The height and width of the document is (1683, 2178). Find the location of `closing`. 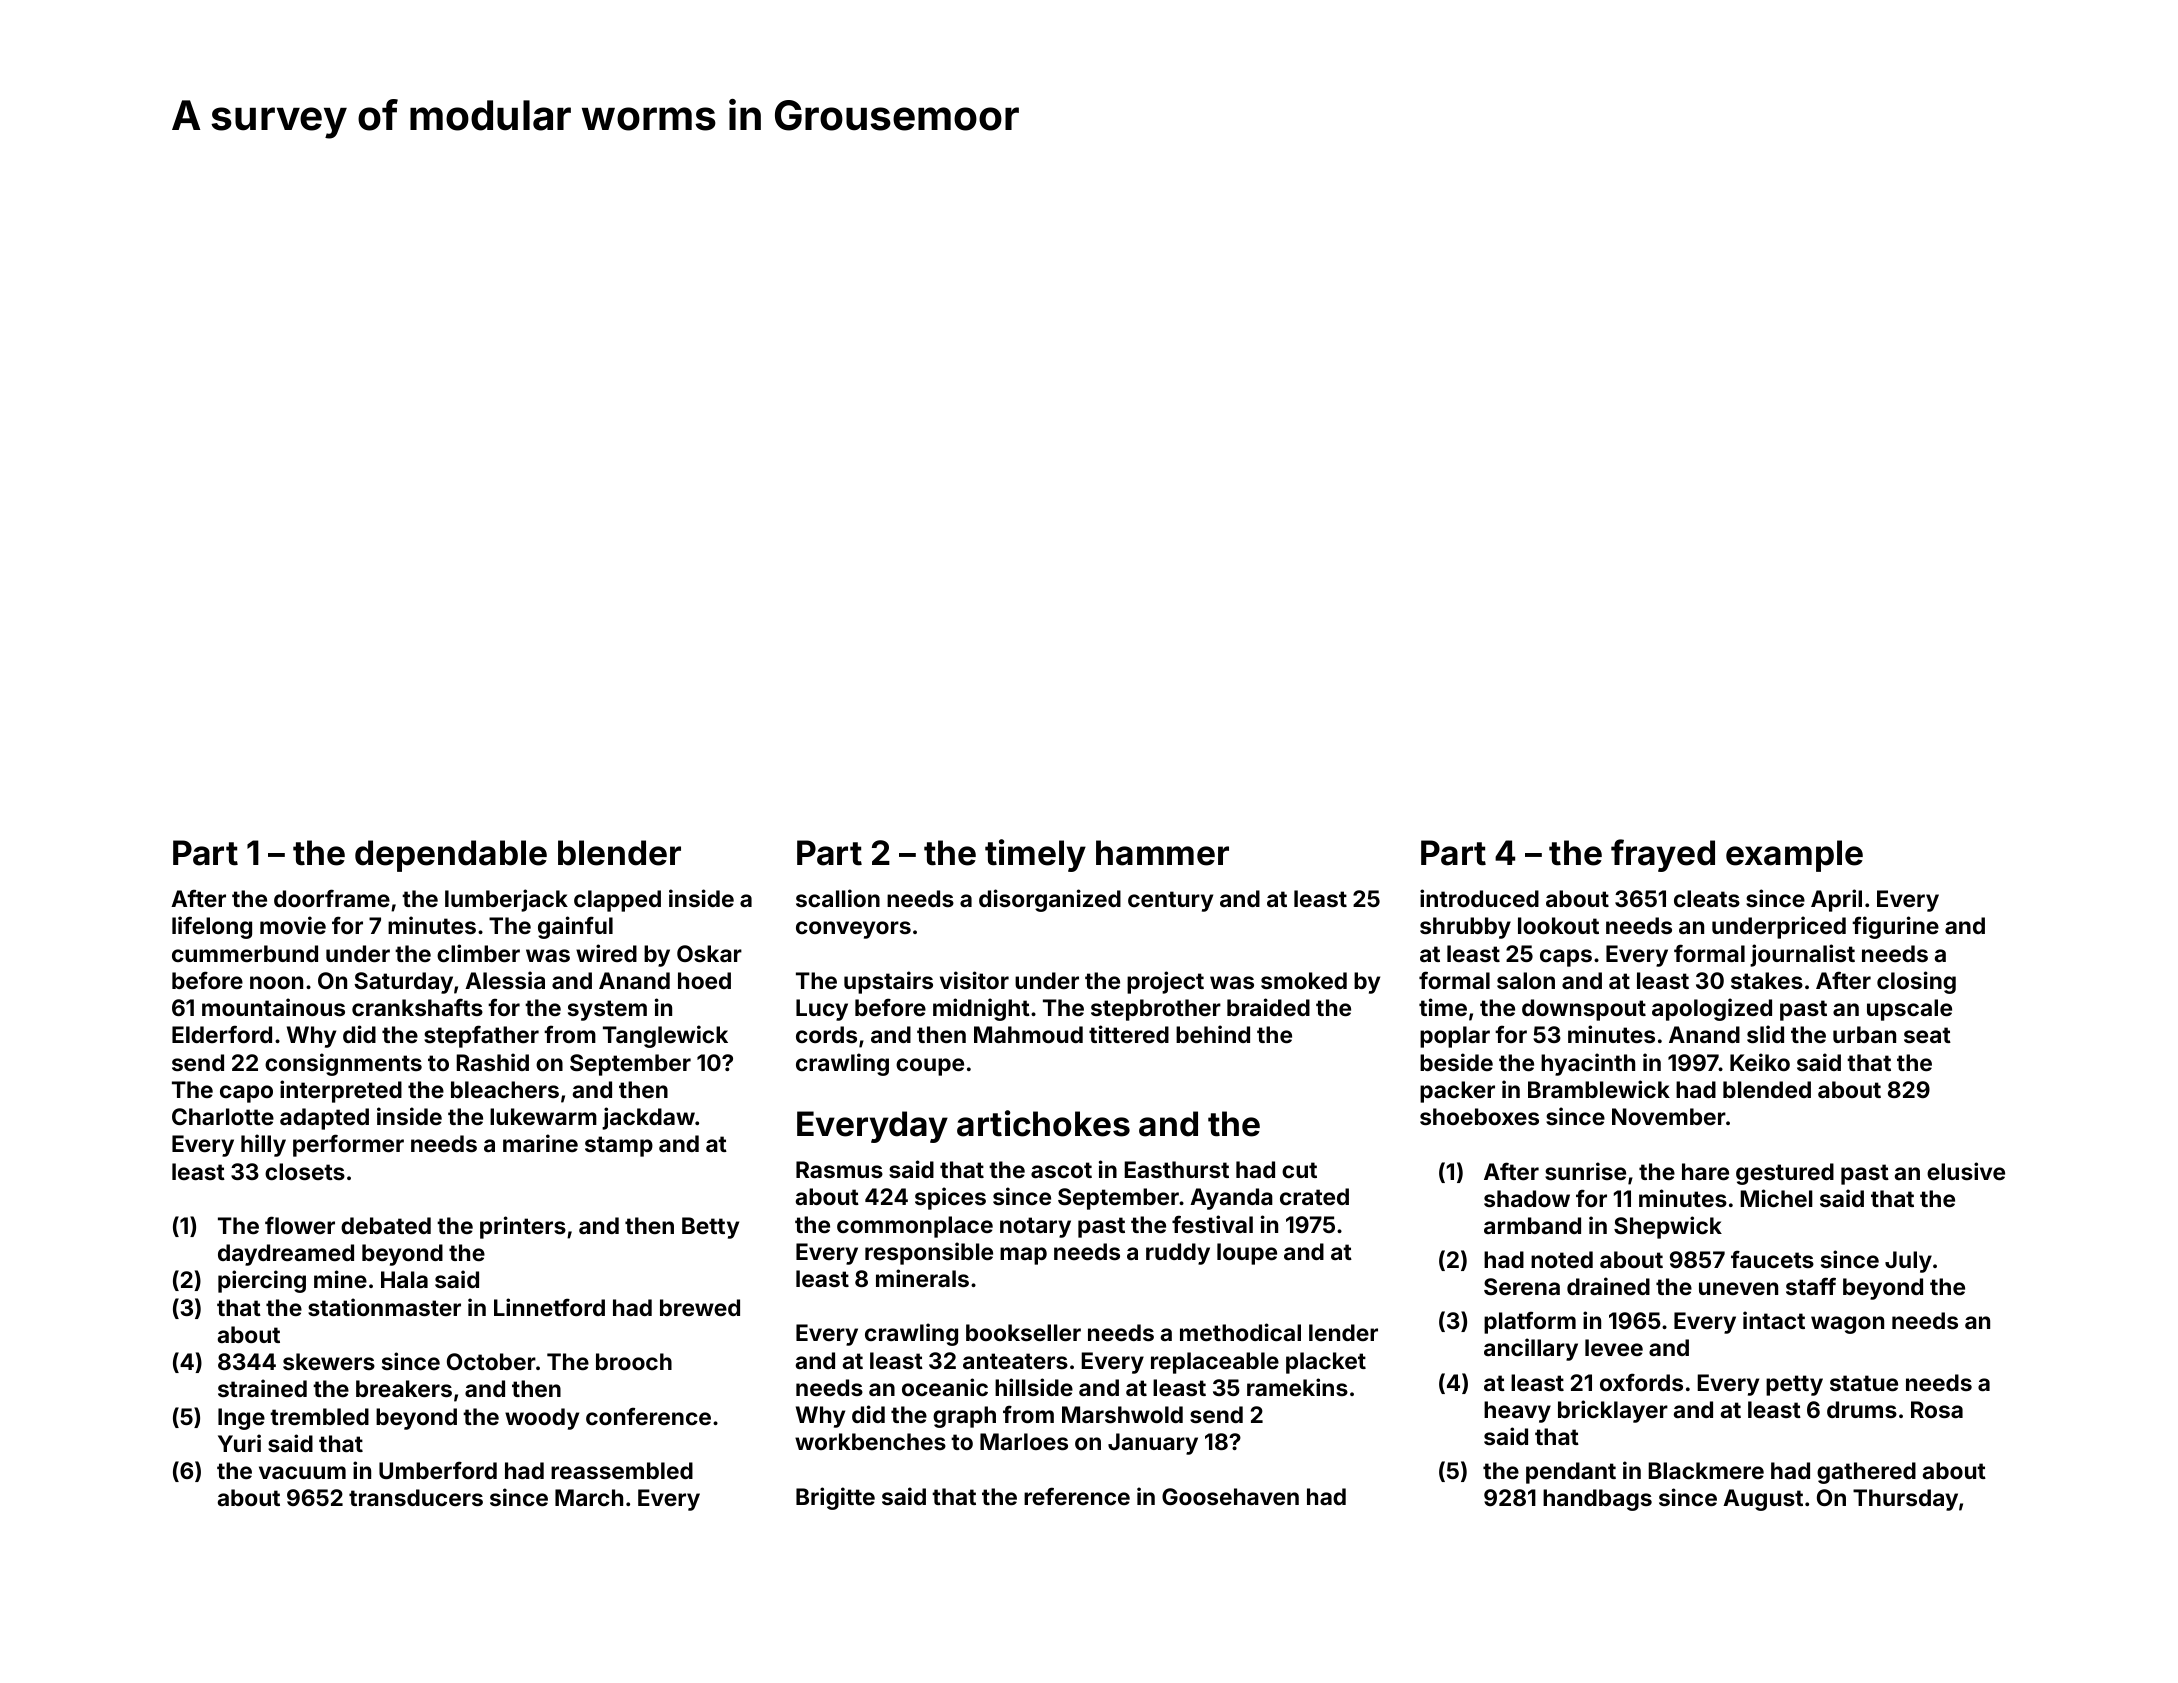

closing is located at coordinates (1916, 982).
